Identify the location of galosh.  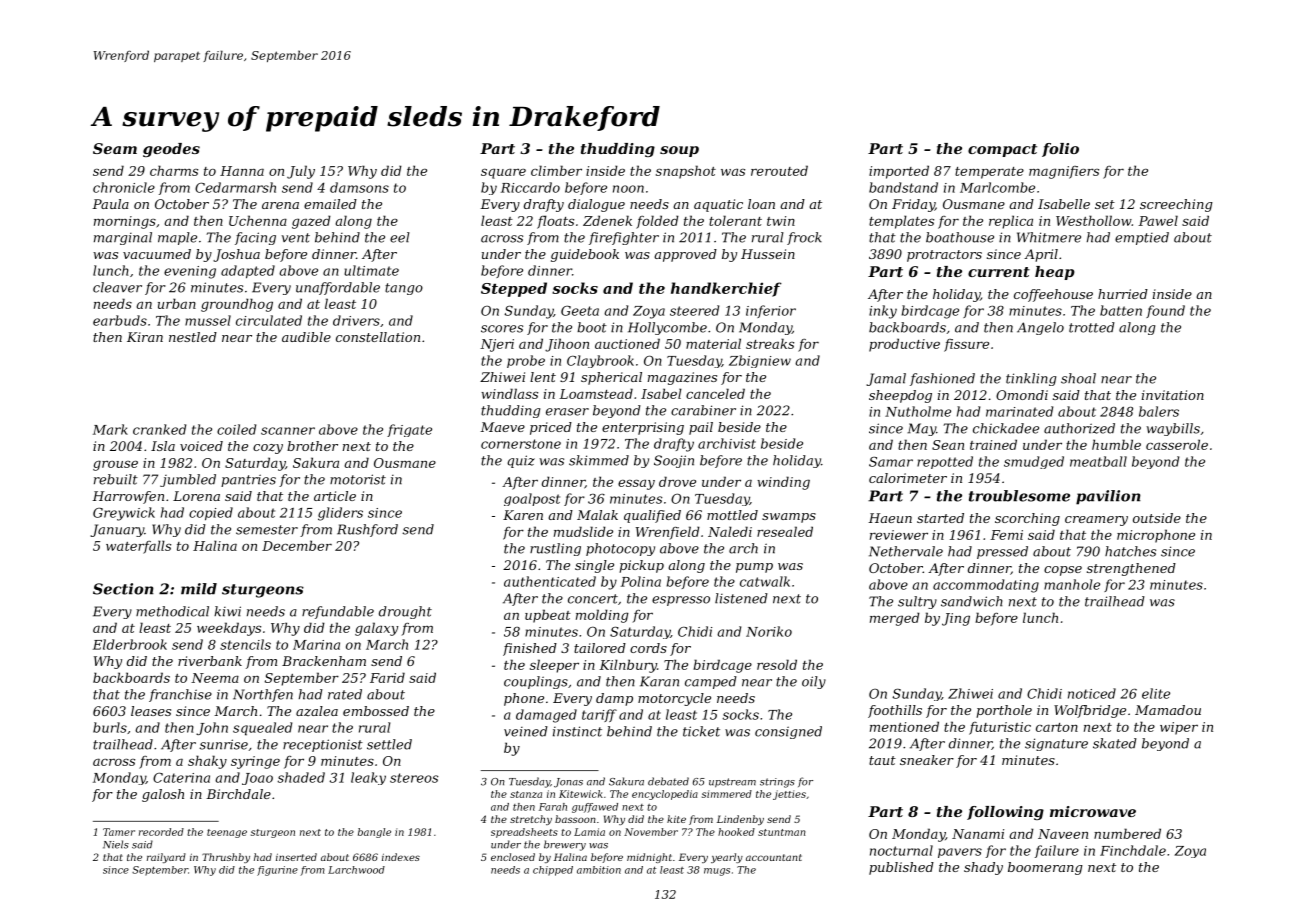
(163, 795).
